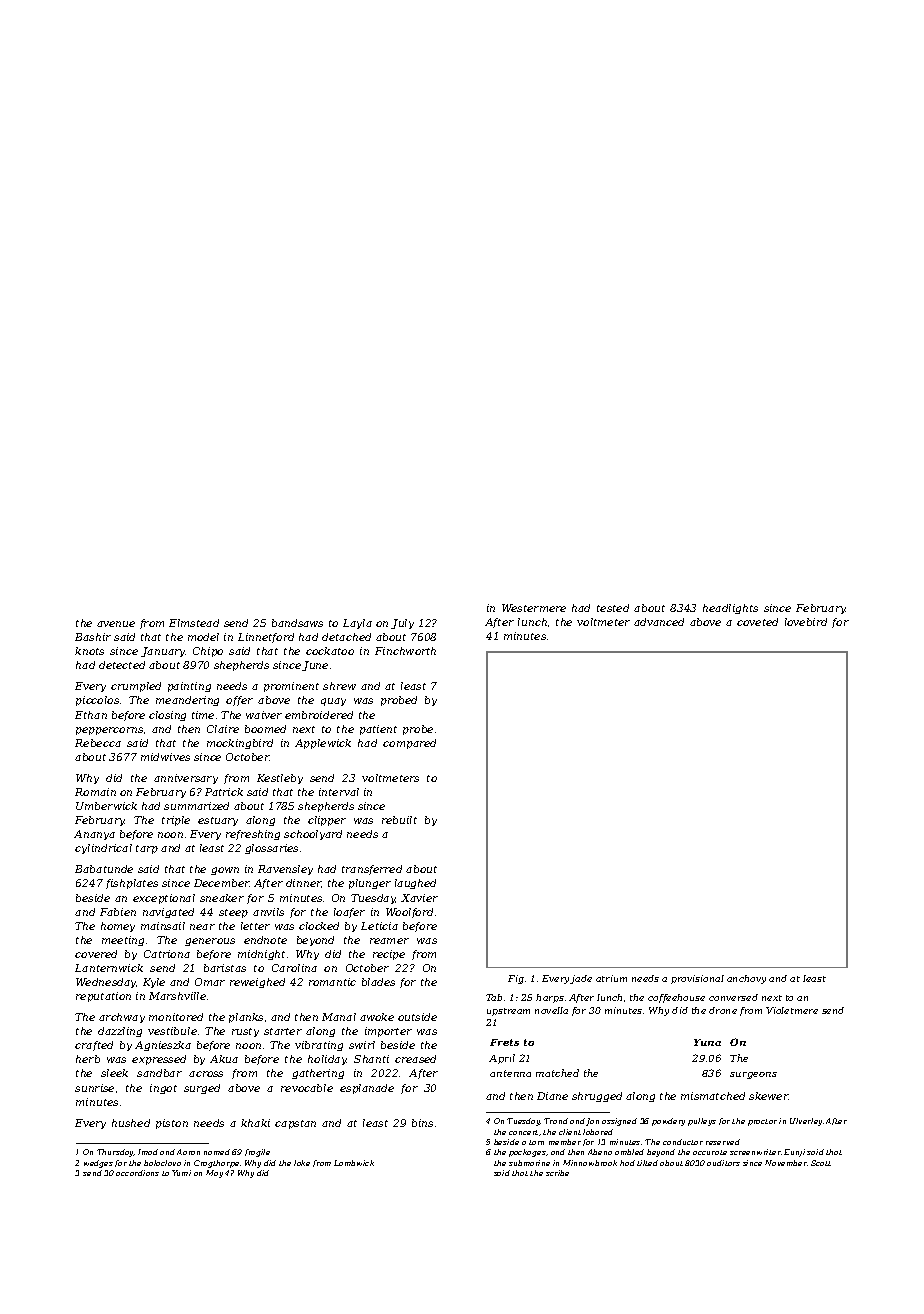 This document has width=924, height=1314. Describe the element at coordinates (510, 1073) in the document. I see `antenna` at that location.
